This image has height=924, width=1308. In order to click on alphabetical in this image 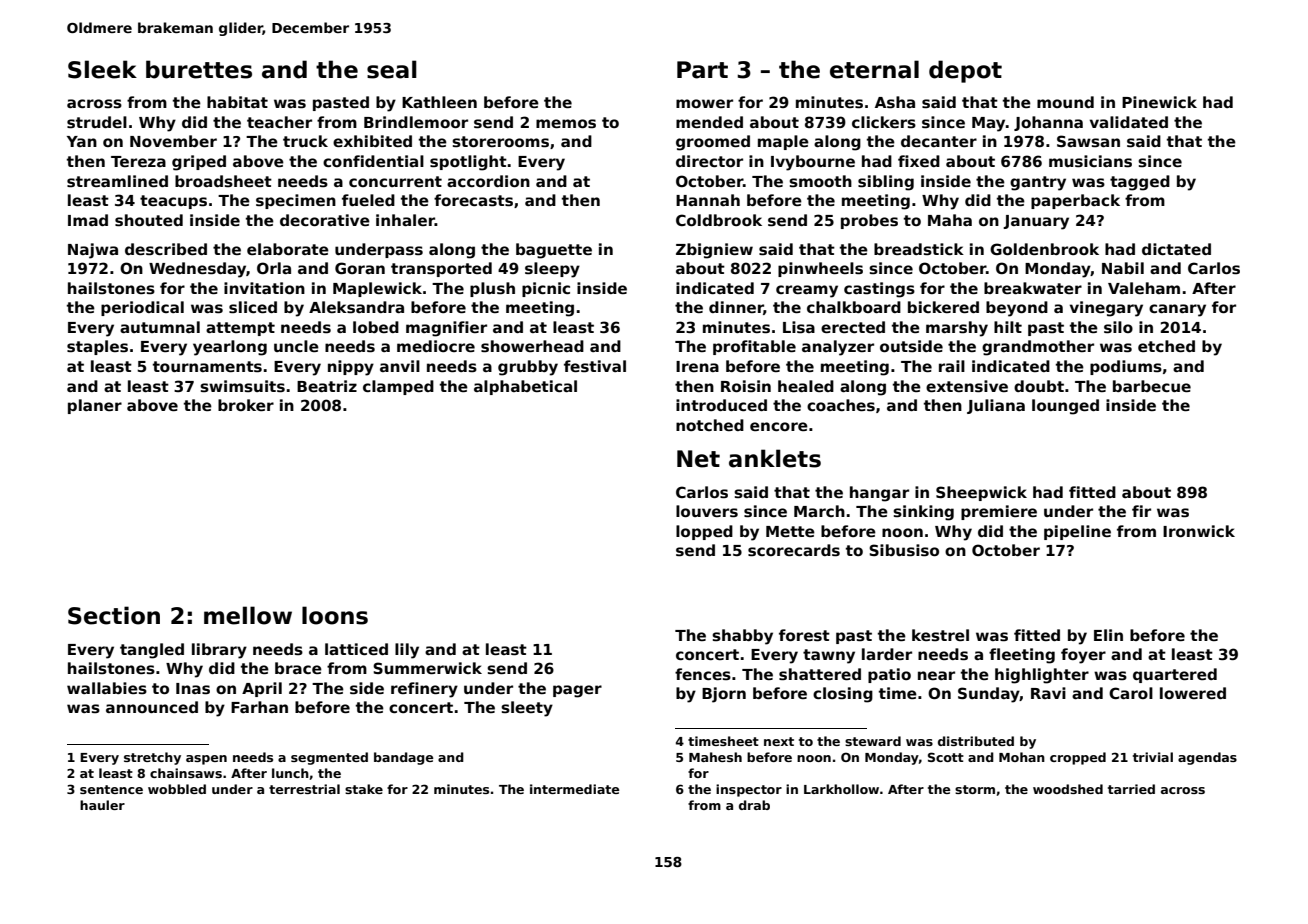, I will do `click(525, 387)`.
